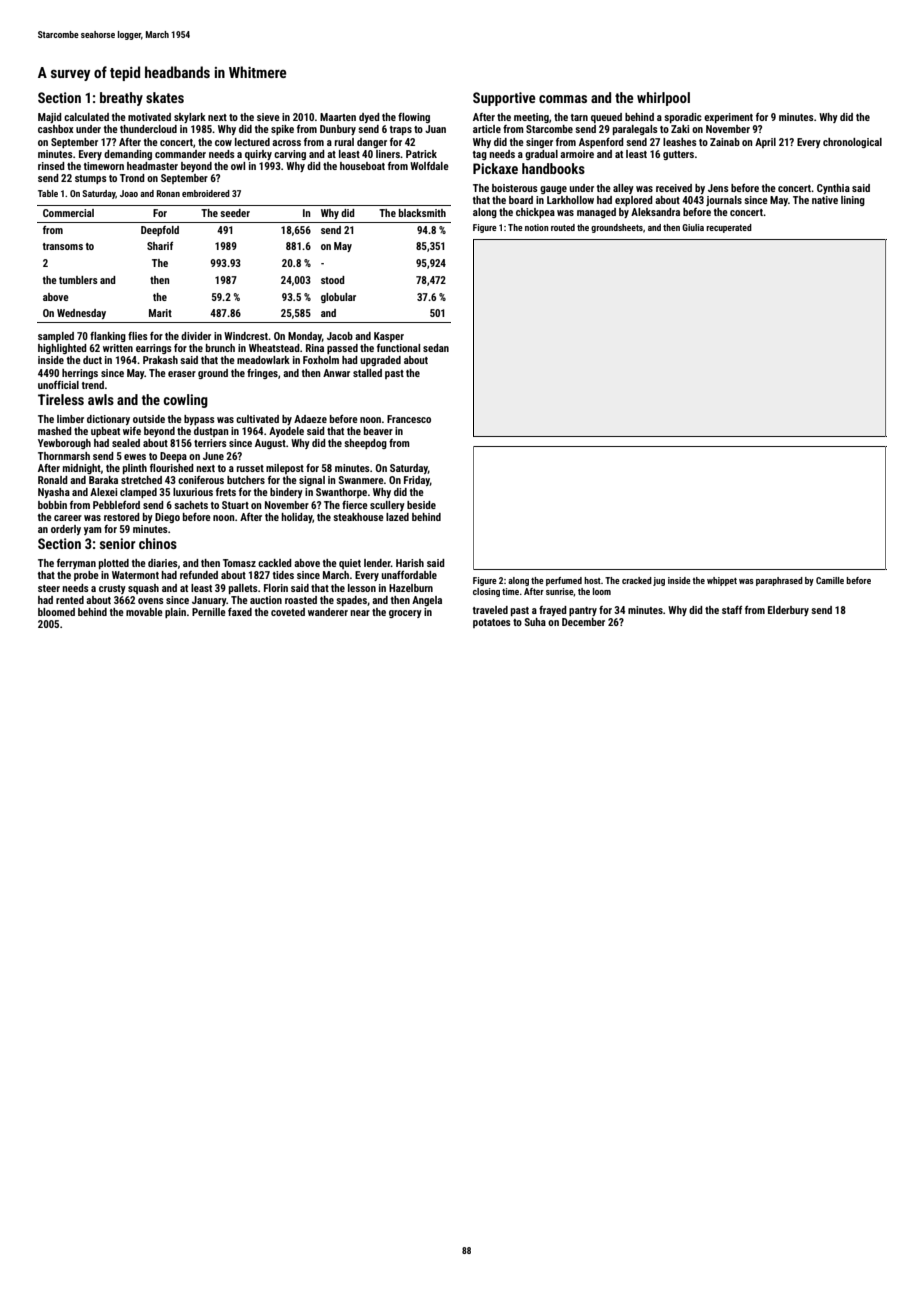  Describe the element at coordinates (286, 493) in the page. I see `bindery` at that location.
